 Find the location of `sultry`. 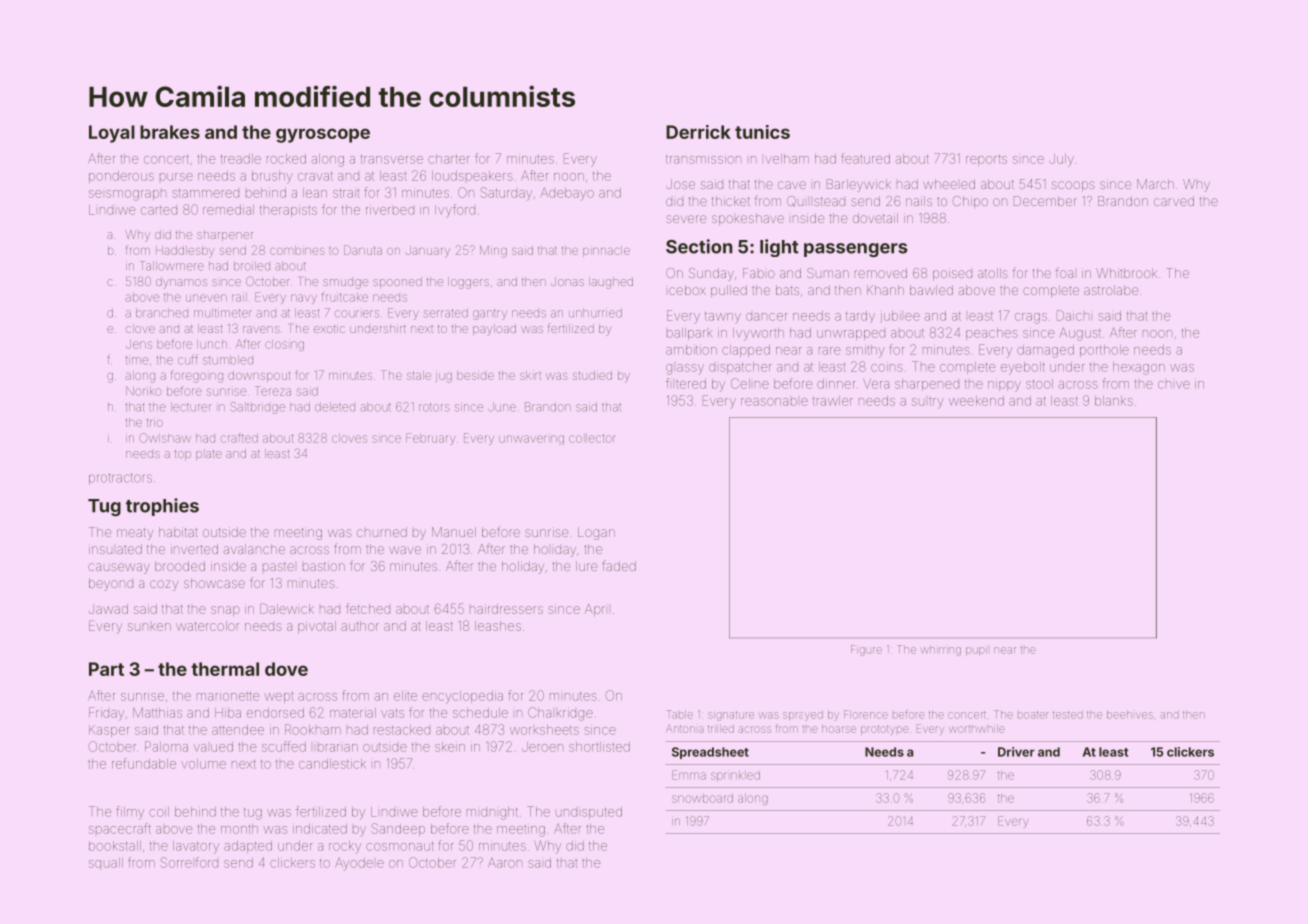

sultry is located at coordinates (928, 403).
